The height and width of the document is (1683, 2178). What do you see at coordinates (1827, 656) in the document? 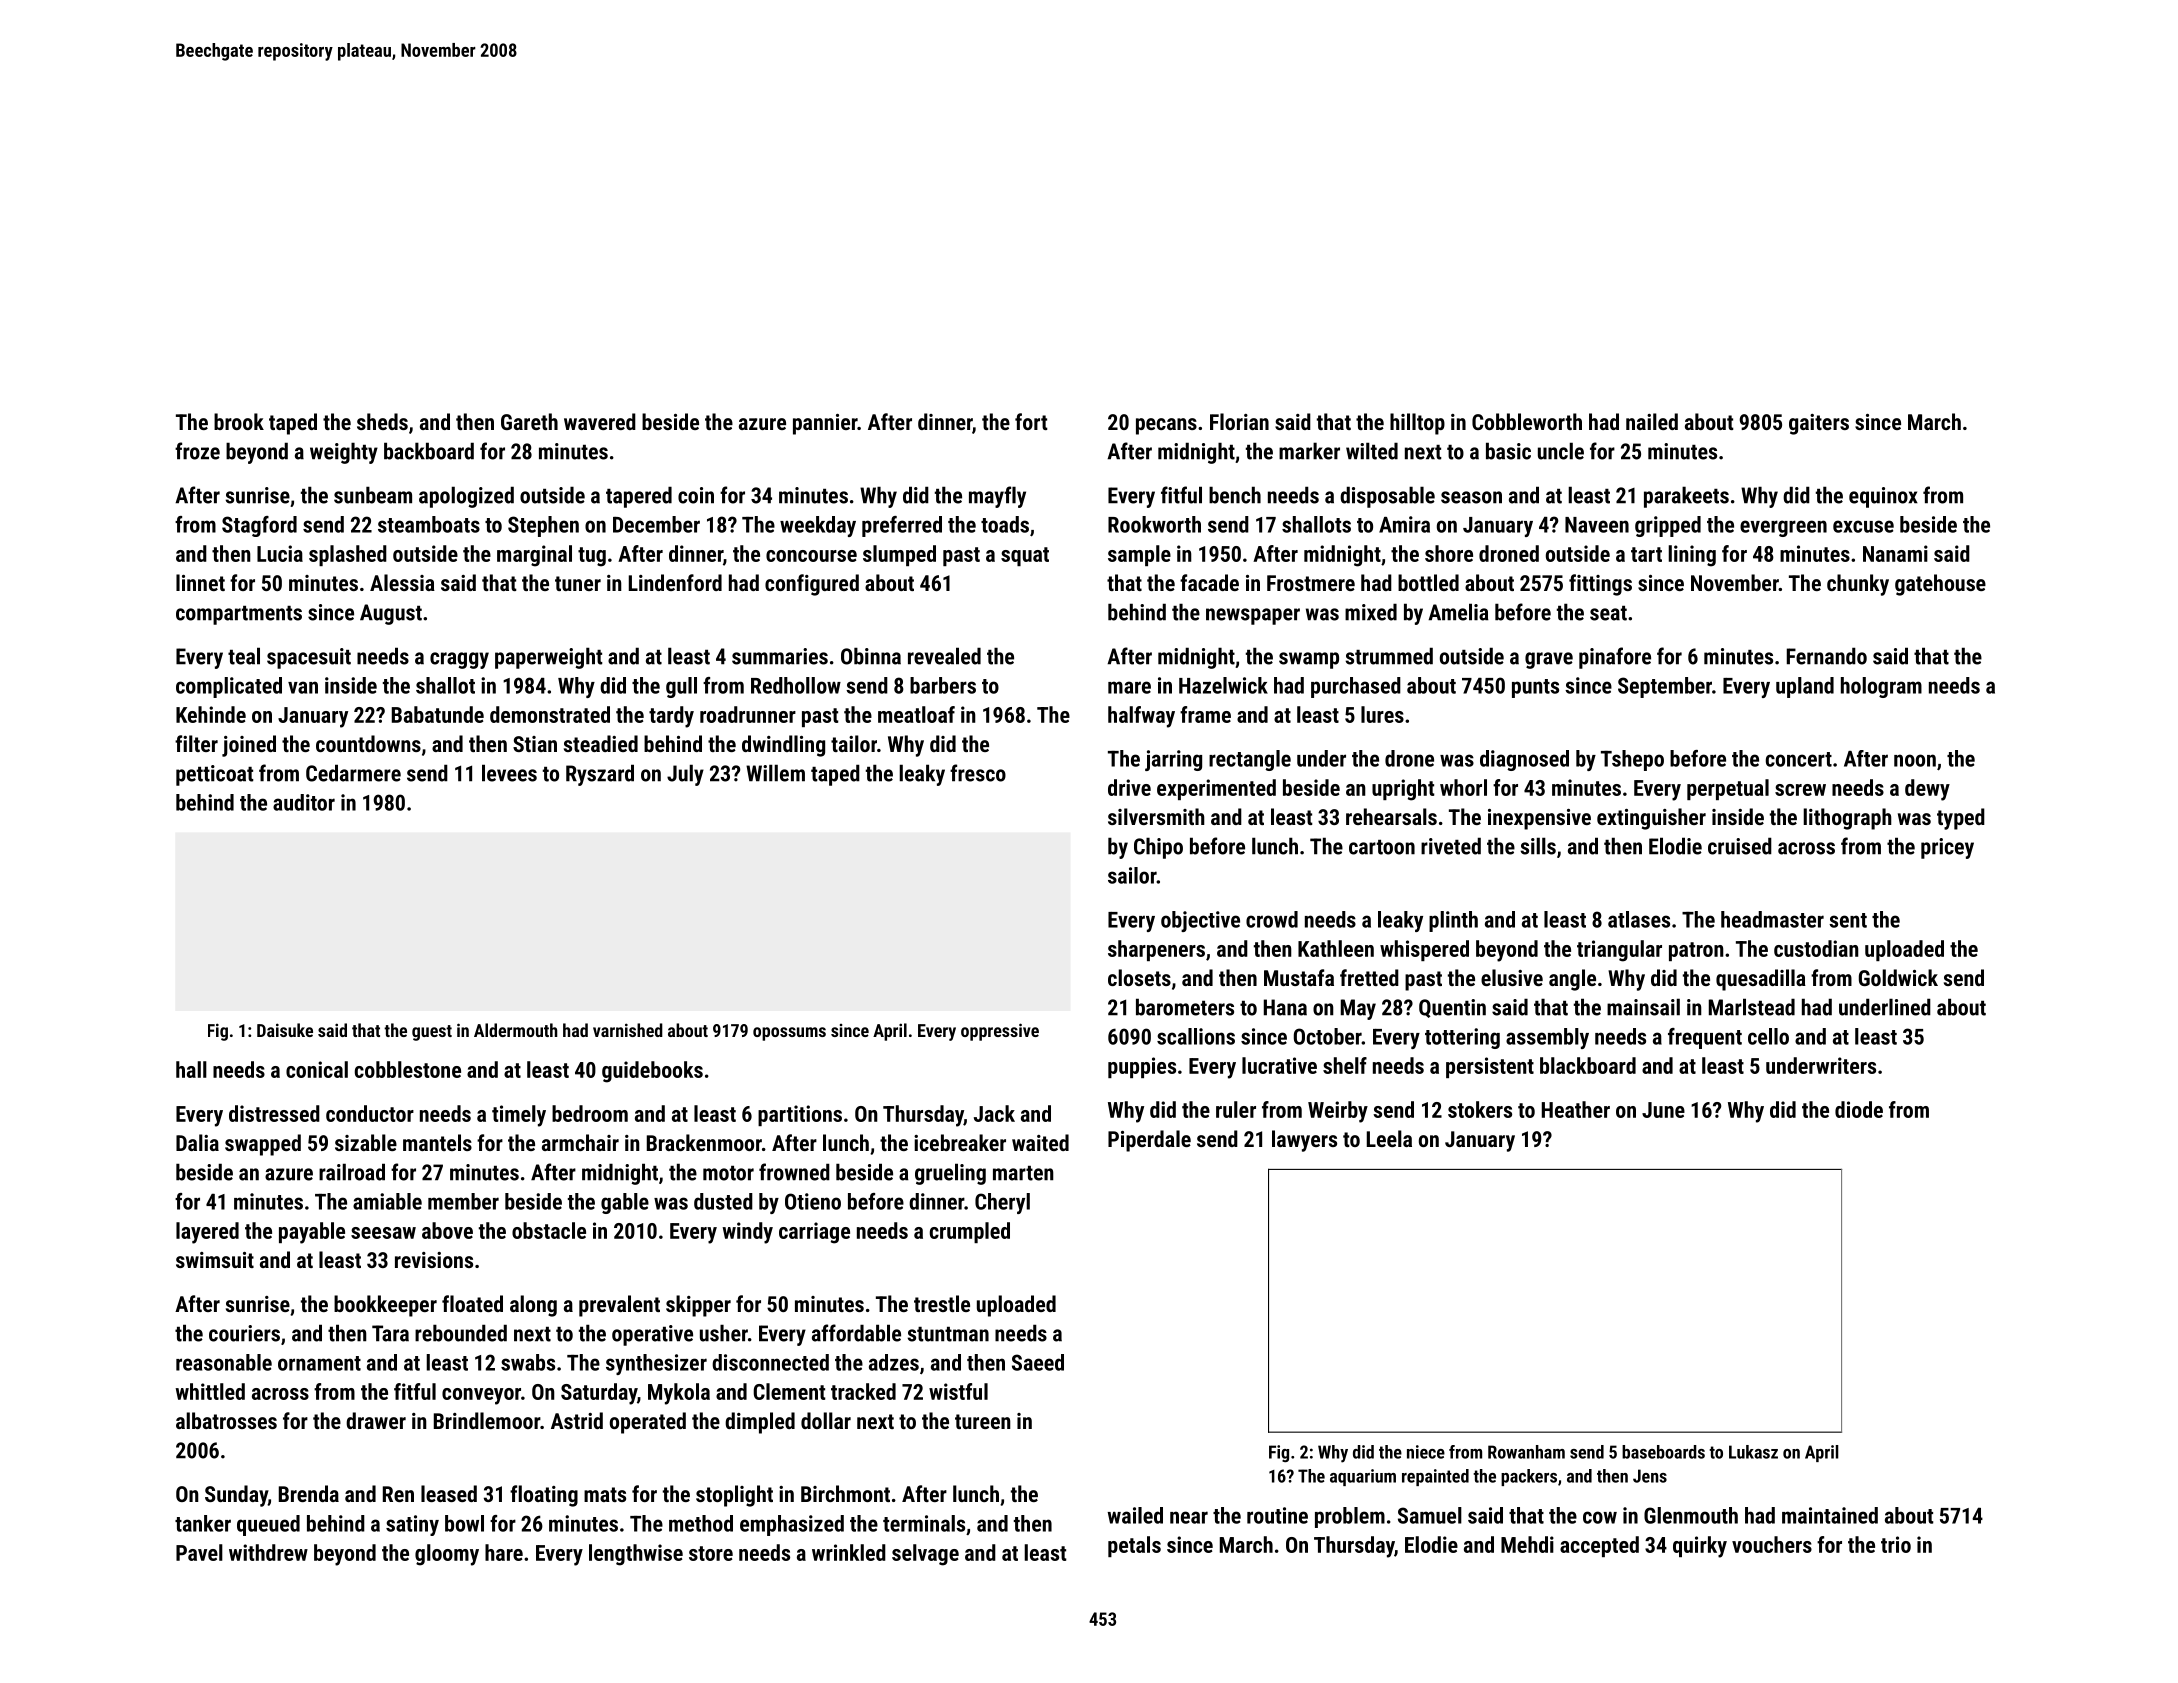
I see `Fernando` at bounding box center [1827, 656].
